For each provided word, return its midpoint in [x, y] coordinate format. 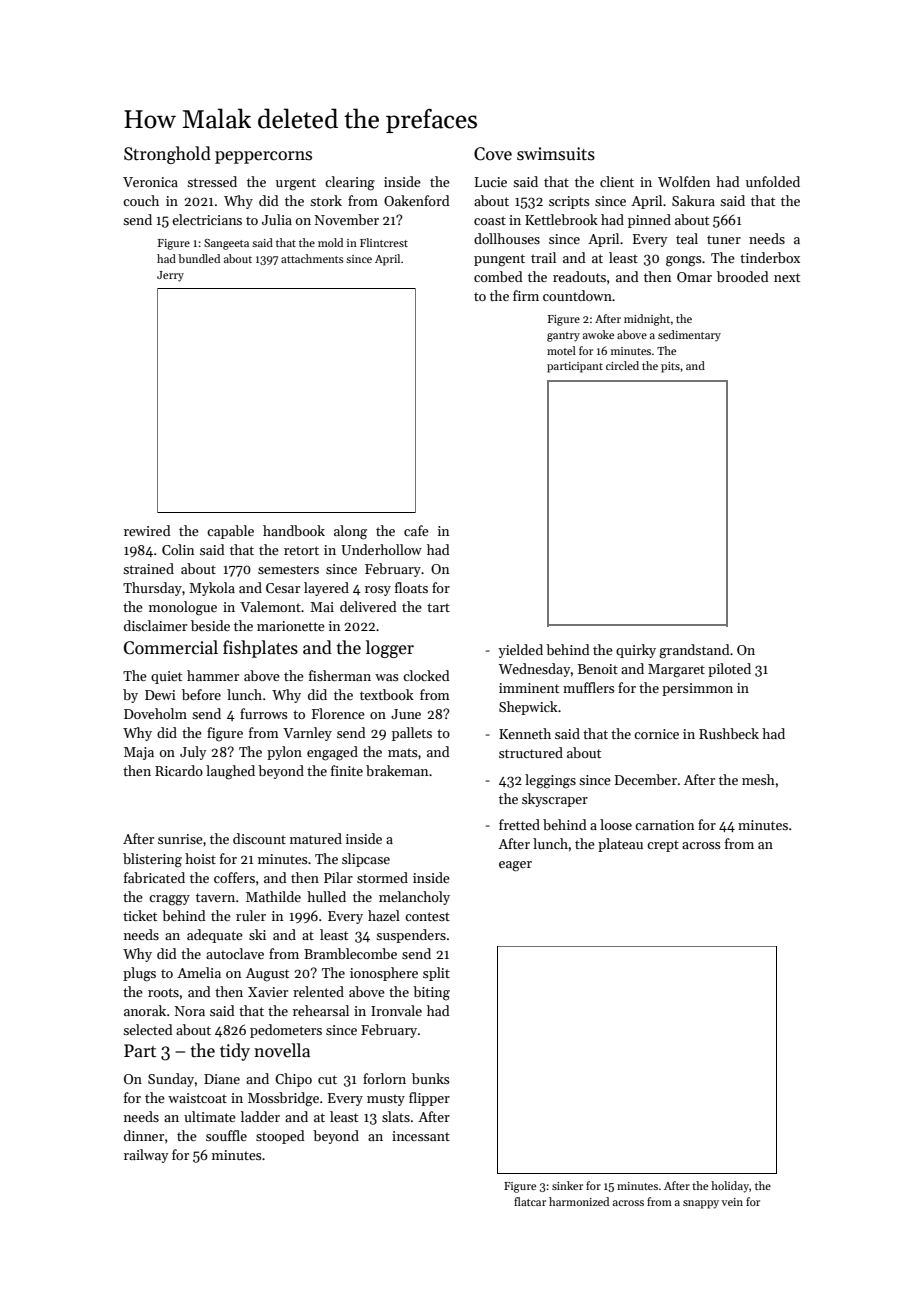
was [387, 677]
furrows [264, 713]
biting [431, 993]
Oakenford [417, 200]
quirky [636, 651]
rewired [147, 530]
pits [670, 367]
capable [230, 532]
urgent [296, 184]
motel [561, 350]
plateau [620, 845]
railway [146, 1156]
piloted [729, 670]
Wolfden [684, 181]
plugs [139, 974]
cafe [416, 530]
